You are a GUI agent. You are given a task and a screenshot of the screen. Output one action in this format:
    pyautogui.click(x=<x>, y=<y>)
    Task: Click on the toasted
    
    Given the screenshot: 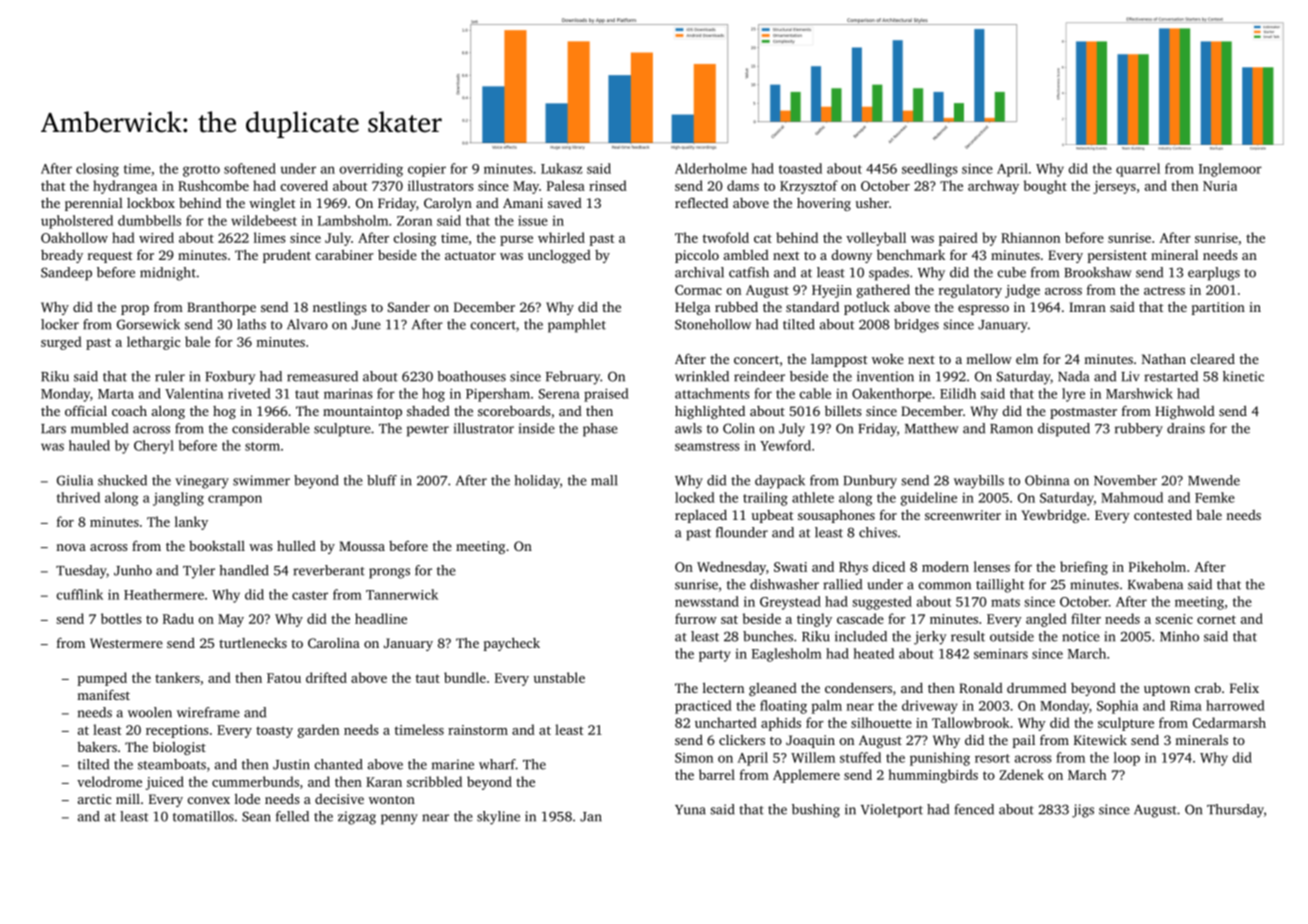 What is the action you would take?
    pyautogui.click(x=800, y=168)
